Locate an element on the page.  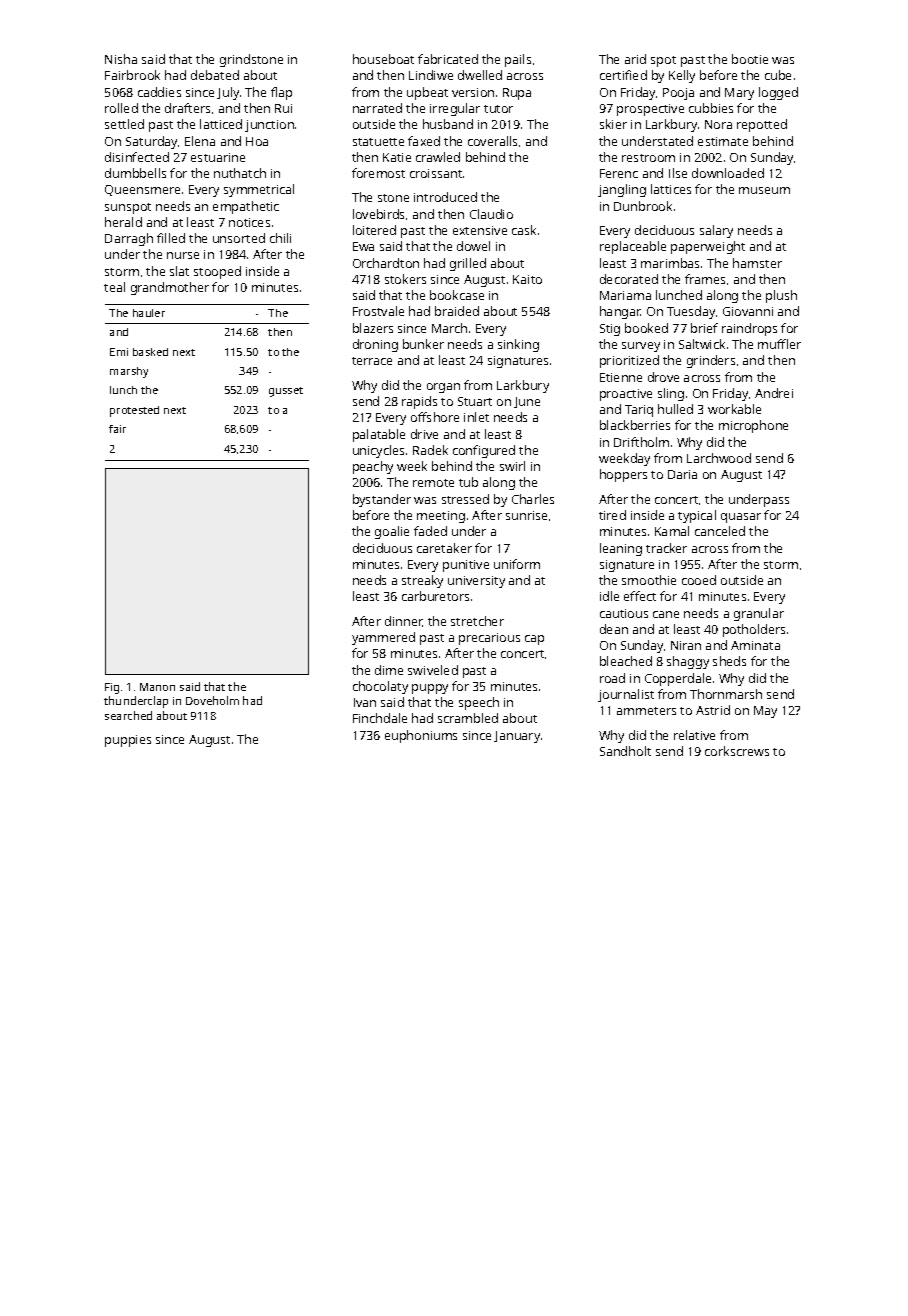
Andrei is located at coordinates (774, 393).
